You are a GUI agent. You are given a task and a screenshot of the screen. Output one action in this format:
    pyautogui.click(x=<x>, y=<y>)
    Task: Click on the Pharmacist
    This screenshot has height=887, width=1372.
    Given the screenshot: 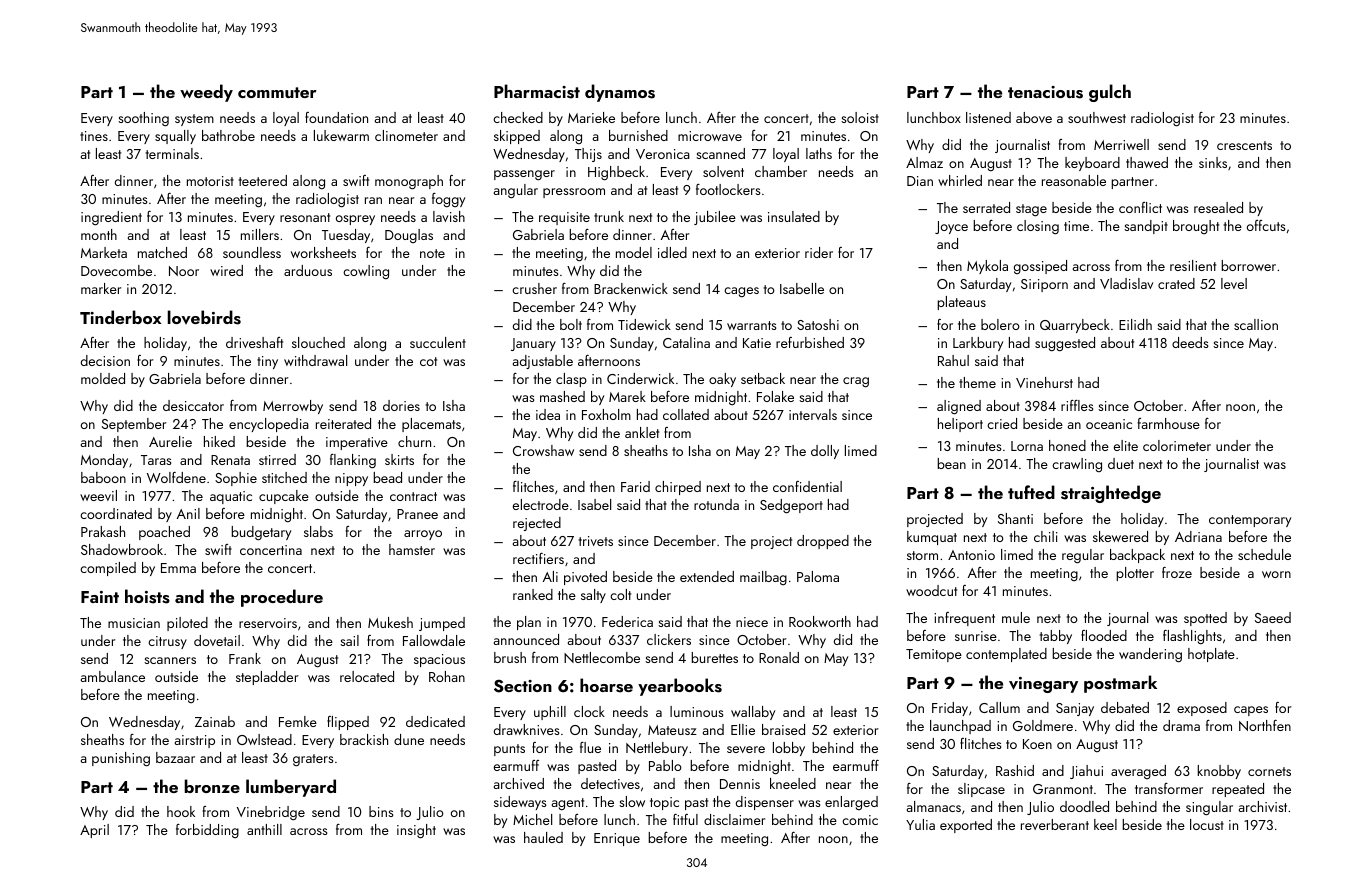 What is the action you would take?
    pyautogui.click(x=537, y=91)
